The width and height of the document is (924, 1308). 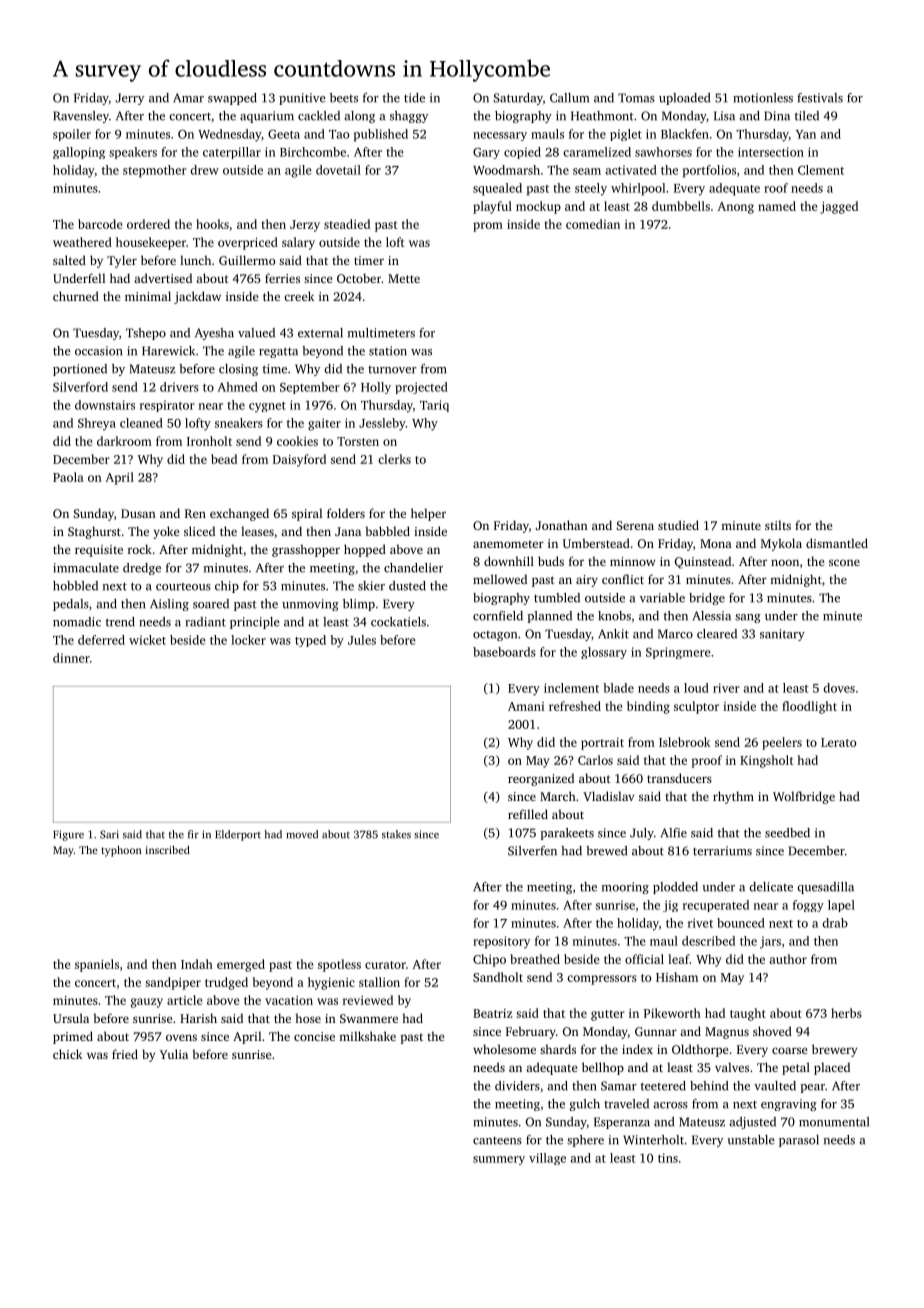 What do you see at coordinates (778, 525) in the document?
I see `stilts` at bounding box center [778, 525].
